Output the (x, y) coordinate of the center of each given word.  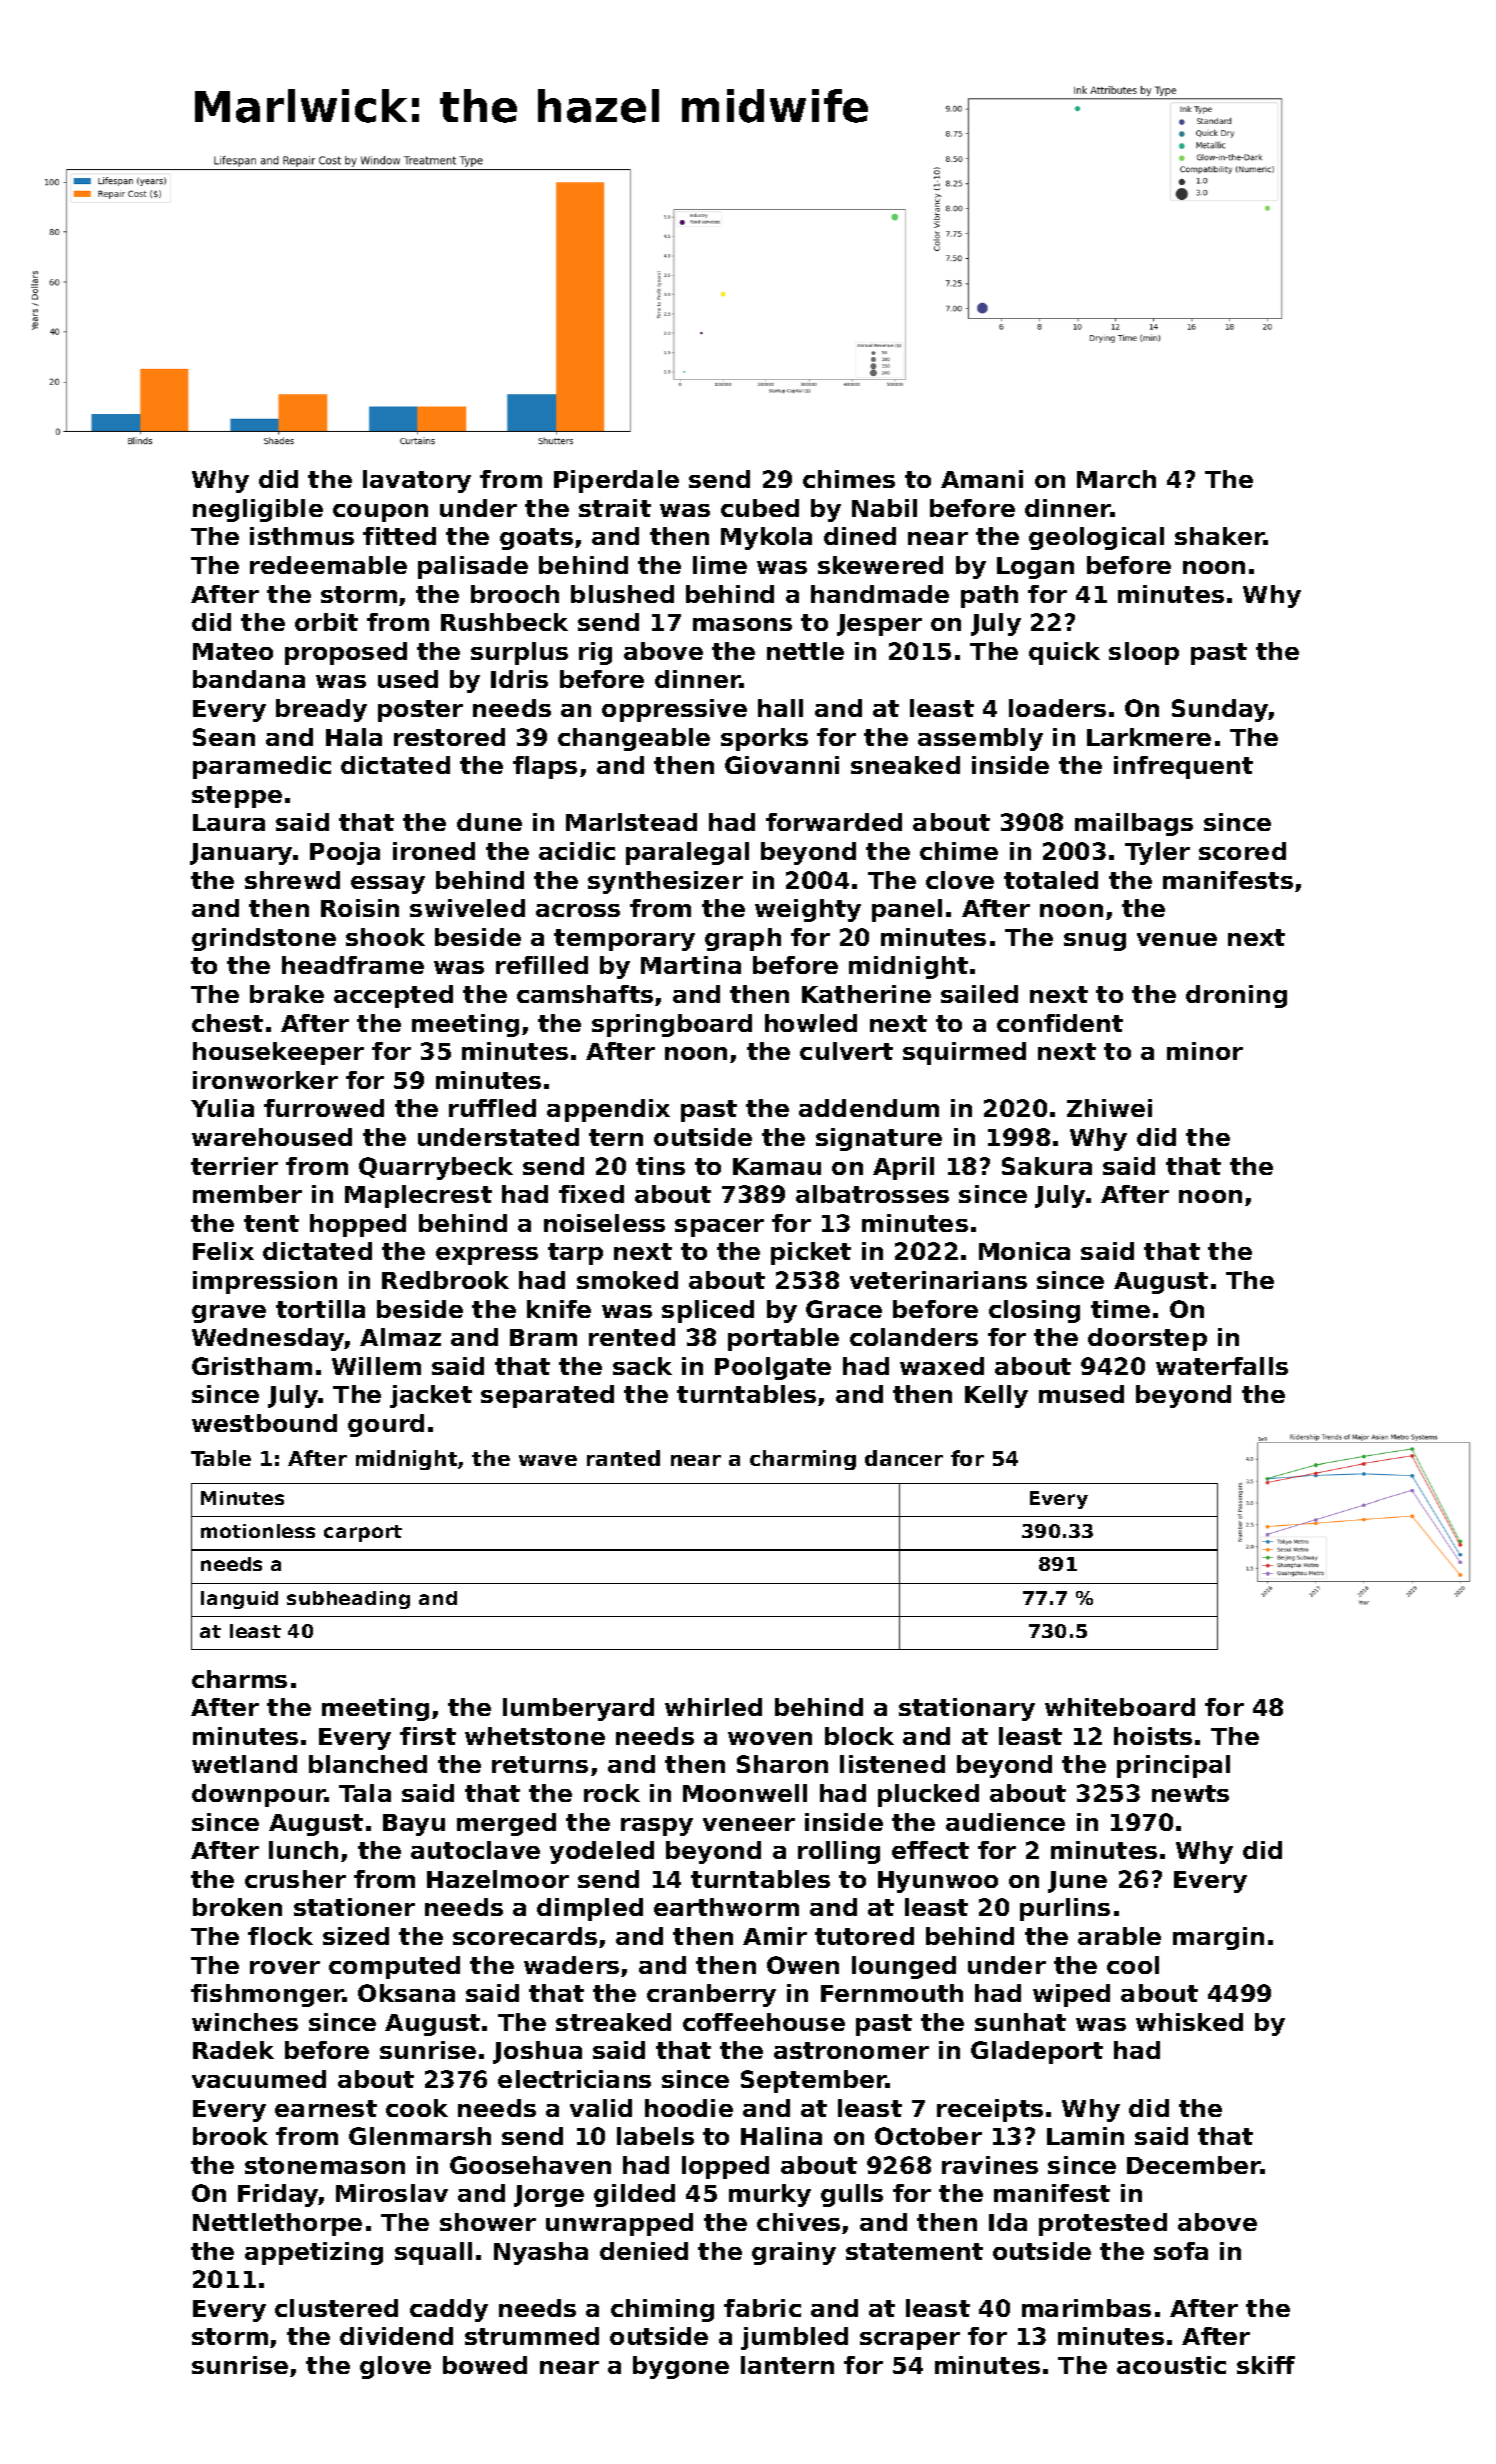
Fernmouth (892, 1993)
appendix (608, 1110)
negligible (258, 510)
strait (615, 508)
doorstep (1147, 1339)
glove (395, 2367)
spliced (708, 1311)
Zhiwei (1109, 1108)
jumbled (794, 2338)
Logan (1035, 568)
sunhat (1020, 2022)
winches (245, 2022)
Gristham (252, 1366)
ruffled (492, 1108)
